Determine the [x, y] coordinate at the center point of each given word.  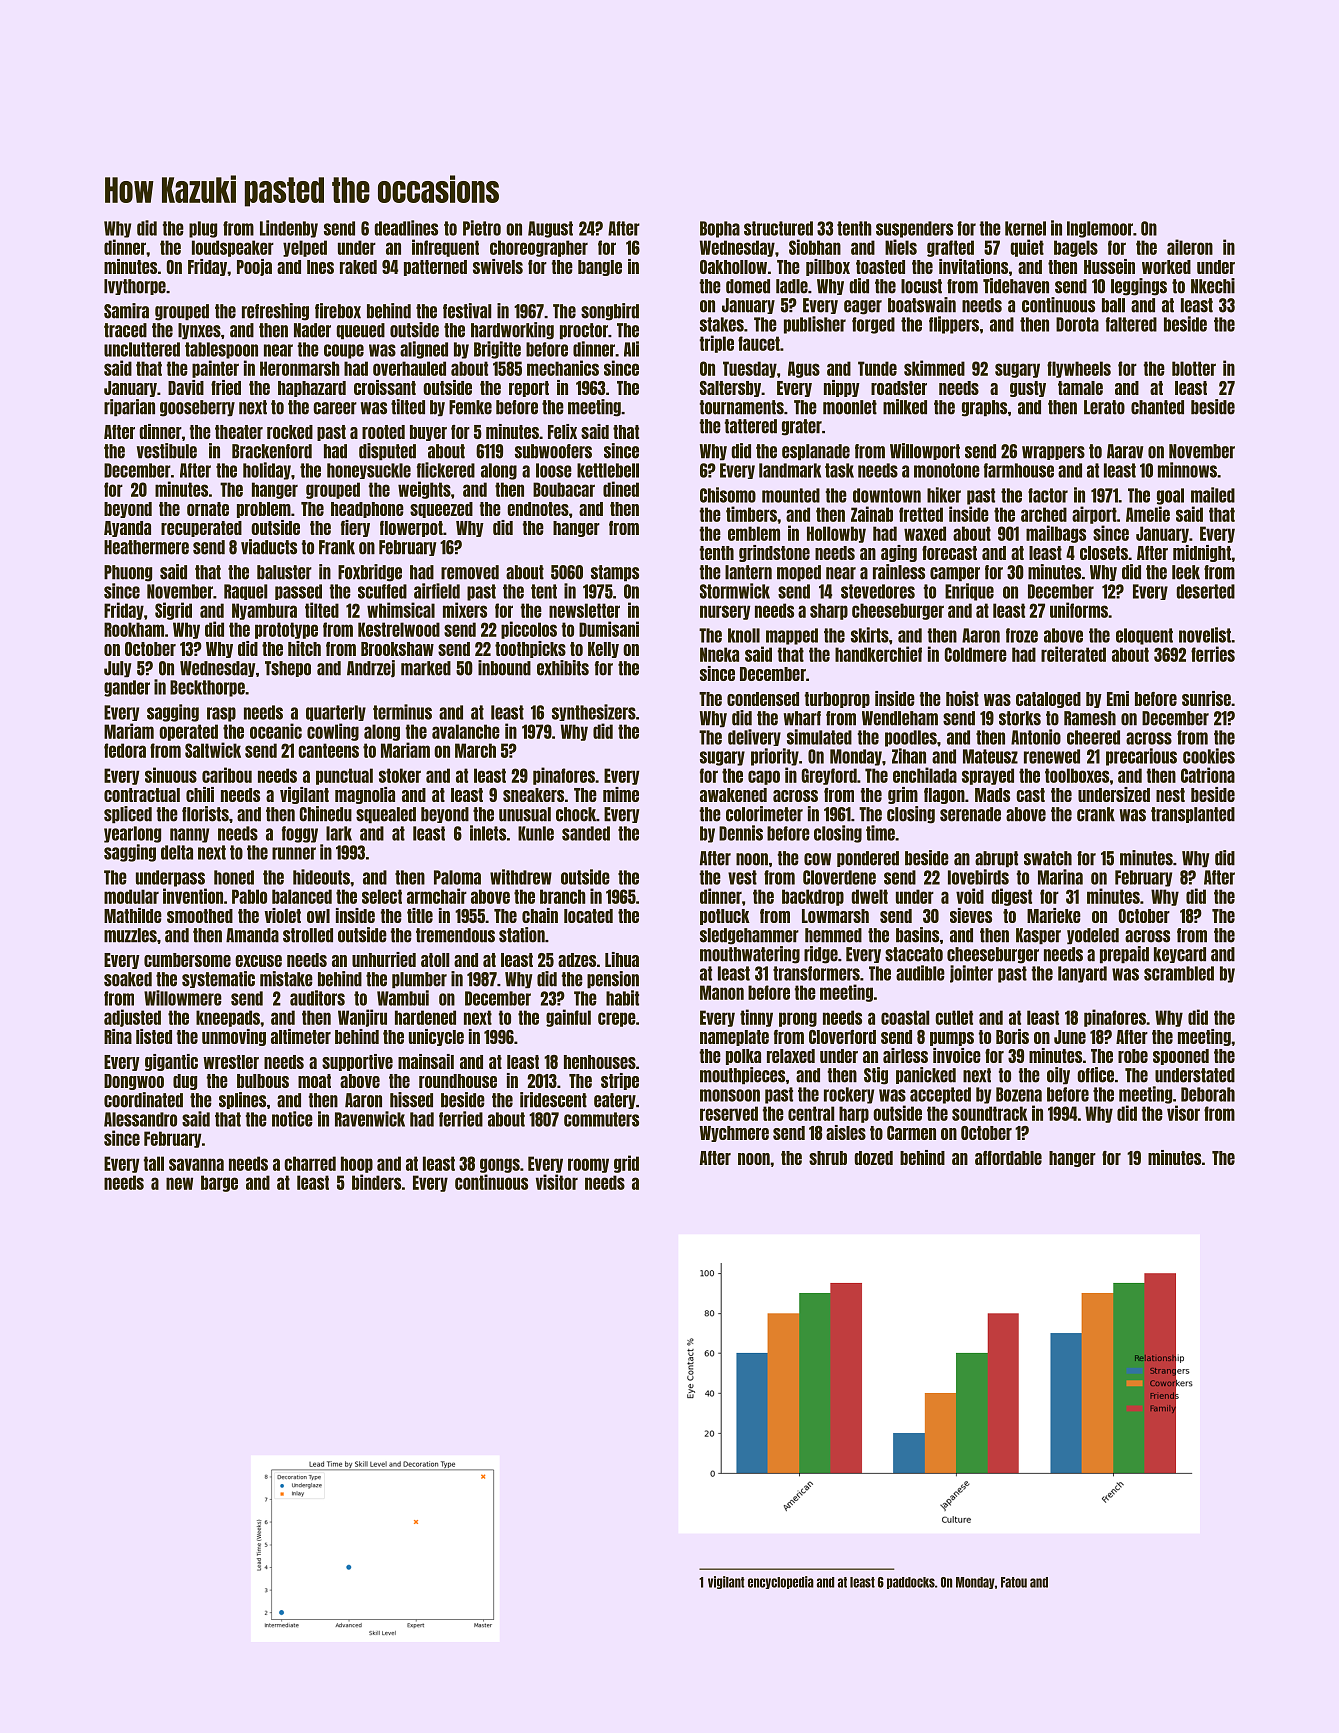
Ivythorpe [135, 287]
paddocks [911, 1583]
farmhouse [1019, 470]
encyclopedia [781, 1582]
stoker [400, 775]
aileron [1190, 247]
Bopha [720, 229]
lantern [748, 572]
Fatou [1014, 1582]
